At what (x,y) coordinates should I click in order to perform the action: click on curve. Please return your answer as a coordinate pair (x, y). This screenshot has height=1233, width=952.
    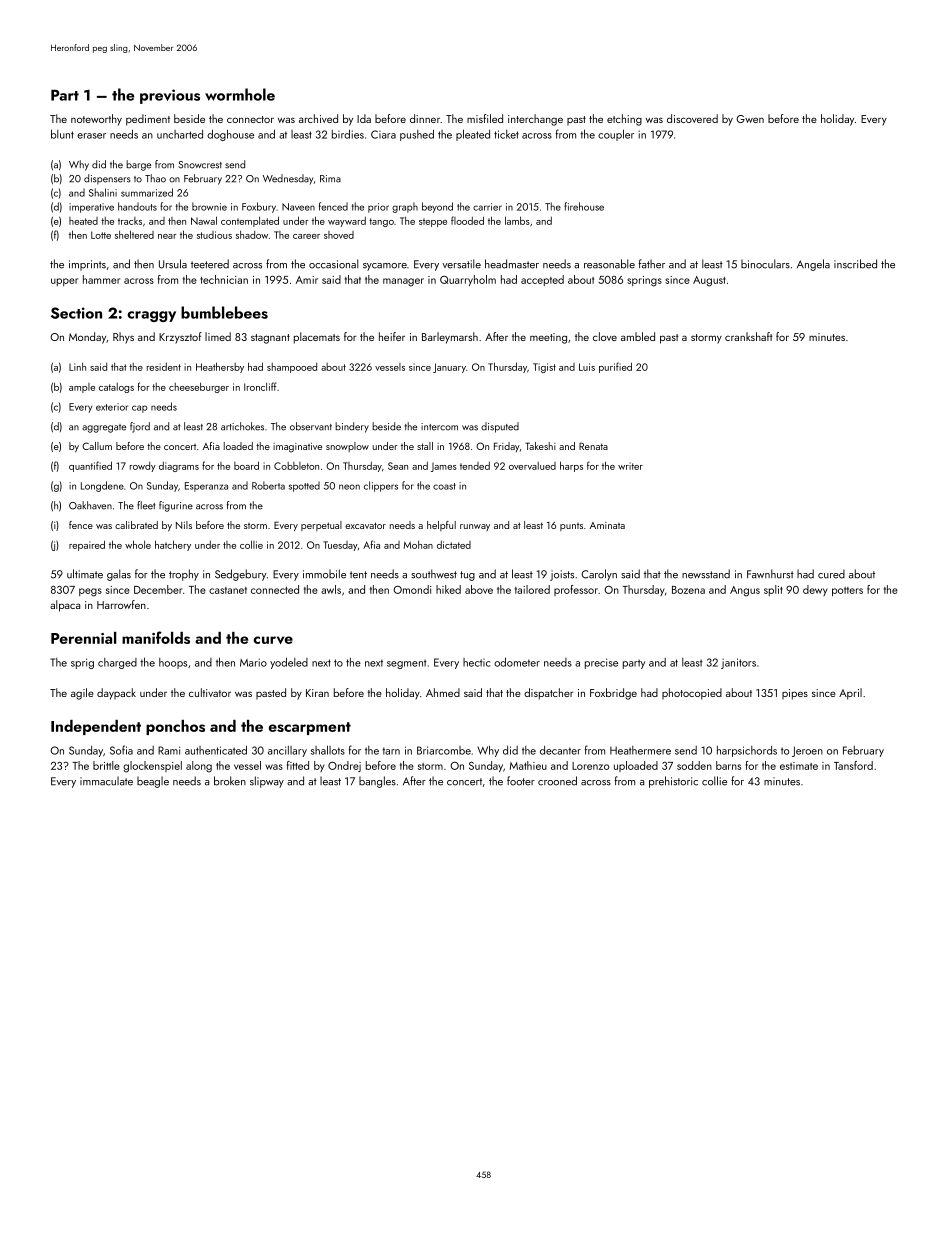
    Looking at the image, I should click on (273, 640).
